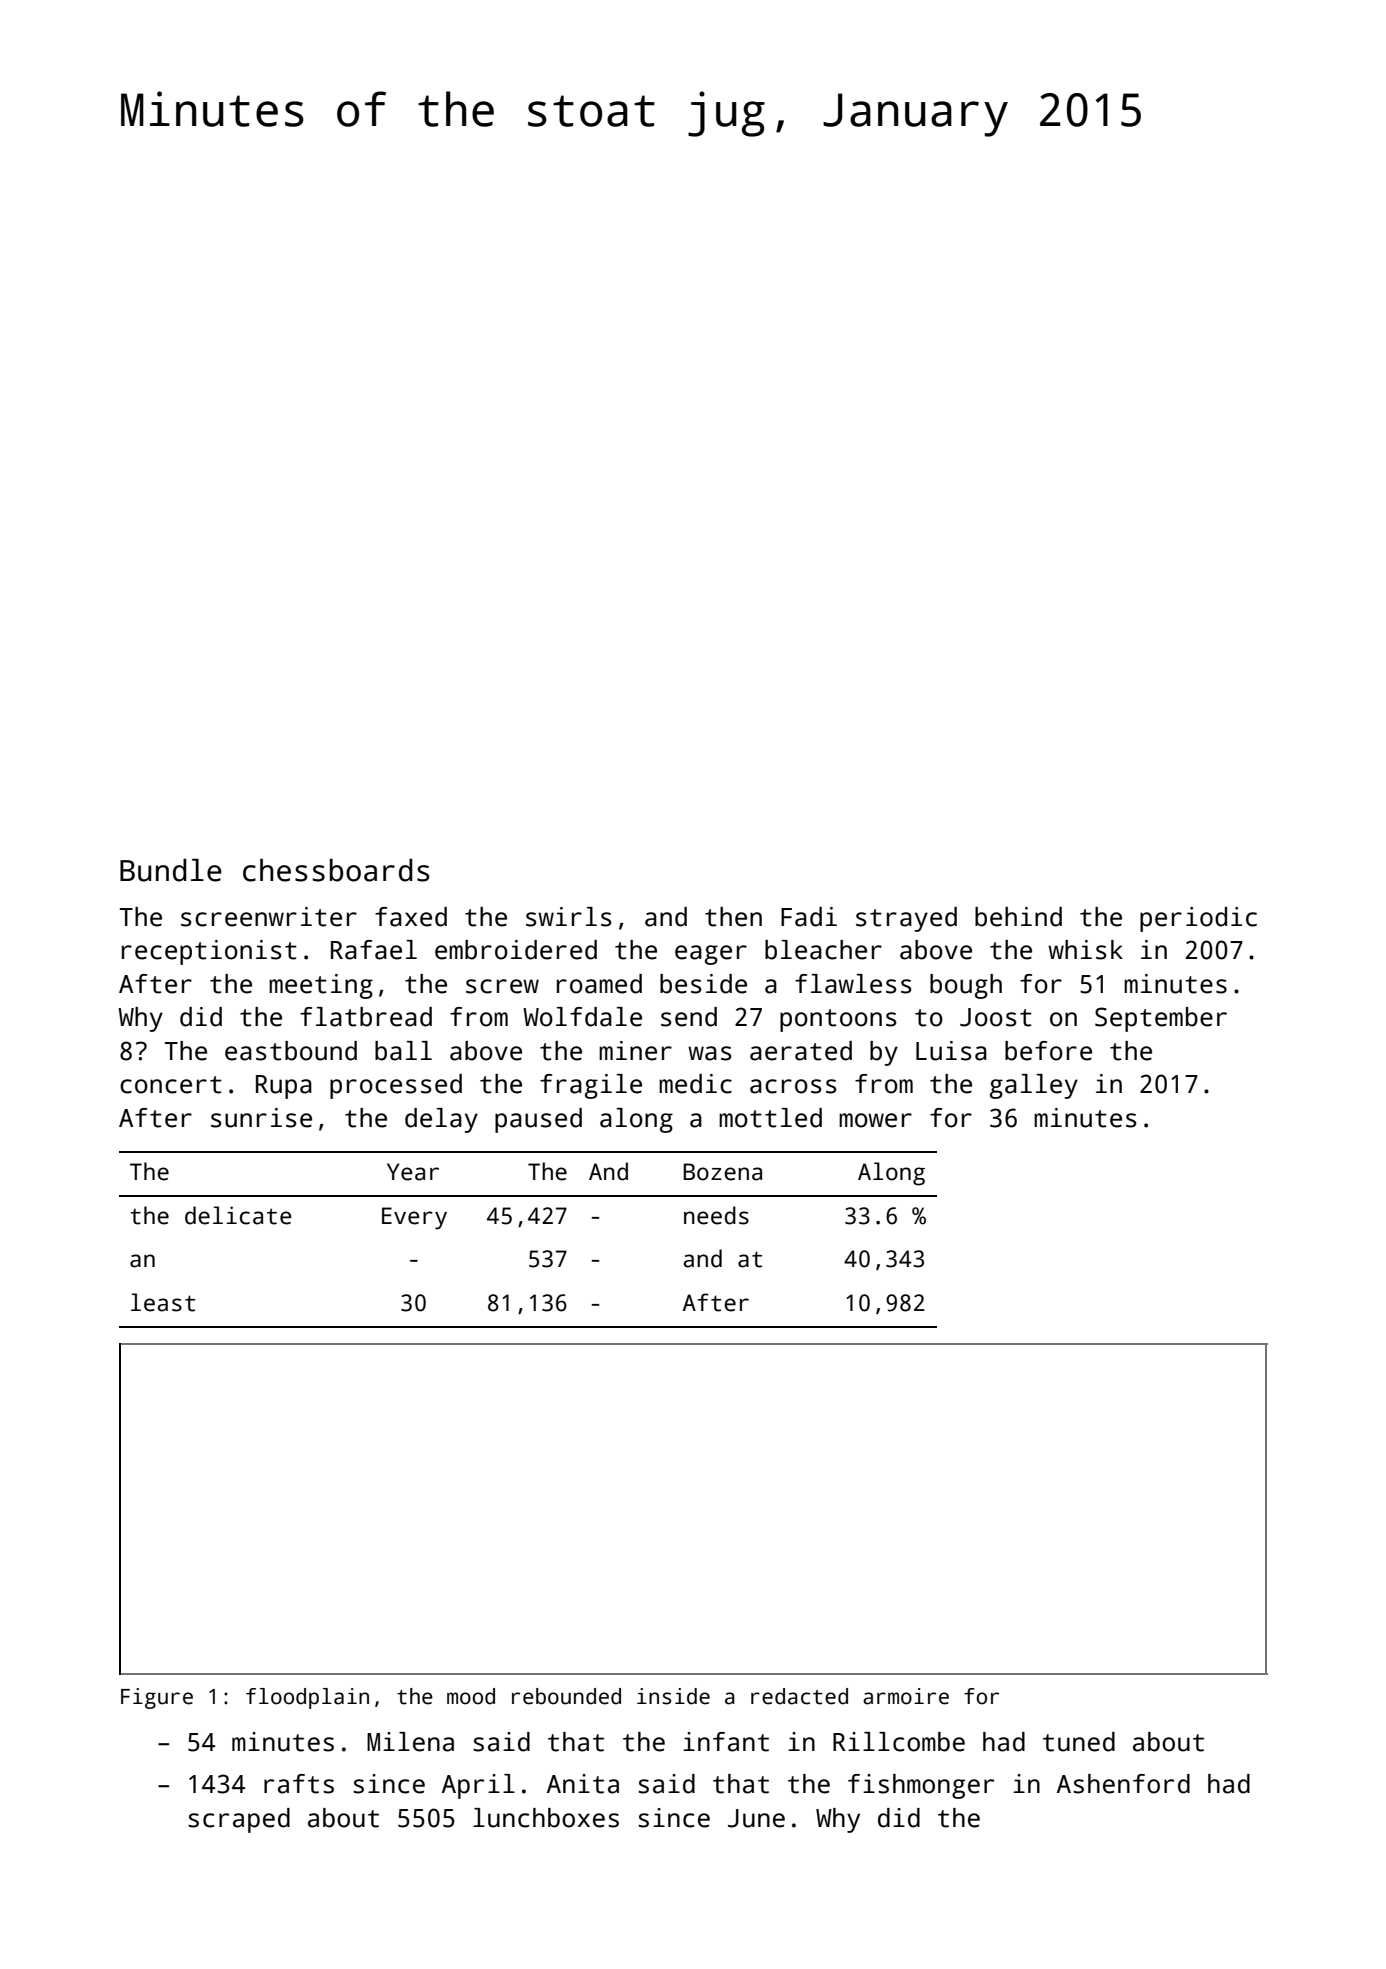 Image resolution: width=1386 pixels, height=1969 pixels. I want to click on paused, so click(538, 1120).
